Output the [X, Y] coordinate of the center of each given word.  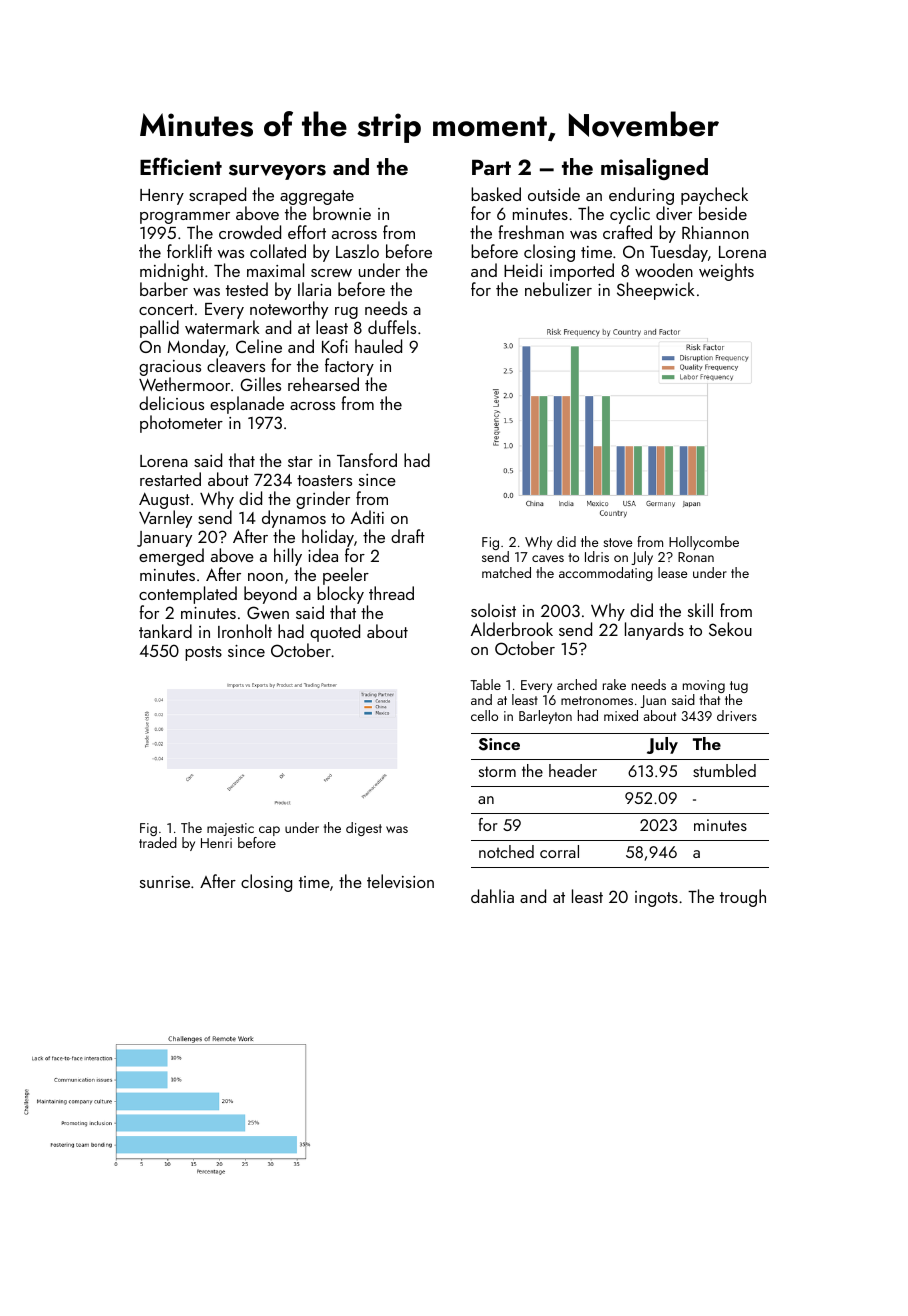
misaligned [654, 169]
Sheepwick [656, 291]
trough [743, 898]
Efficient [181, 166]
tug [739, 687]
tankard [165, 631]
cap [269, 831]
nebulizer [558, 289]
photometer [181, 424]
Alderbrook [512, 629]
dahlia [492, 896]
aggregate [317, 198]
